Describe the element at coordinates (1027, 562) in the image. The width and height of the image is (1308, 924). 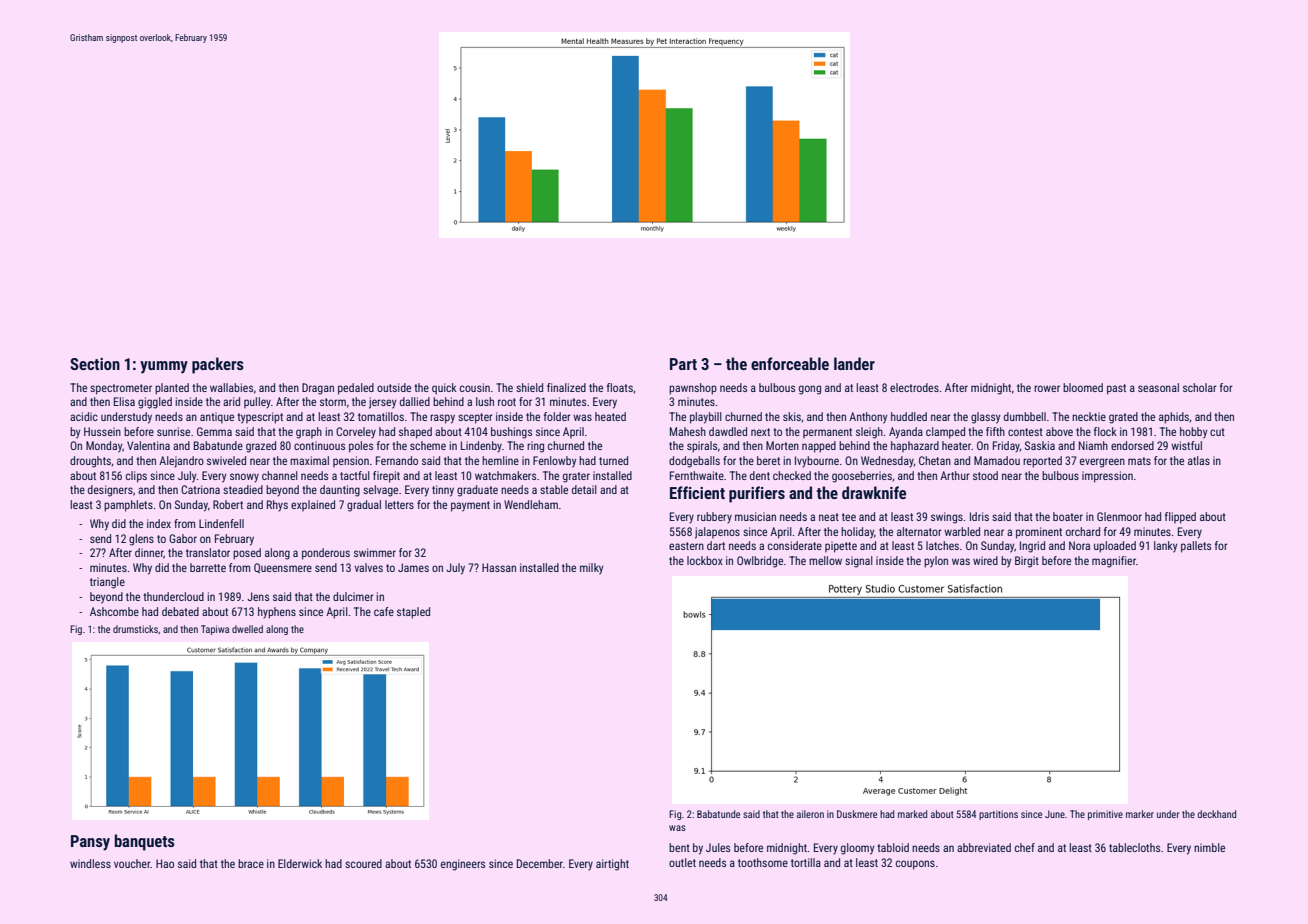
I see `Birgit` at that location.
